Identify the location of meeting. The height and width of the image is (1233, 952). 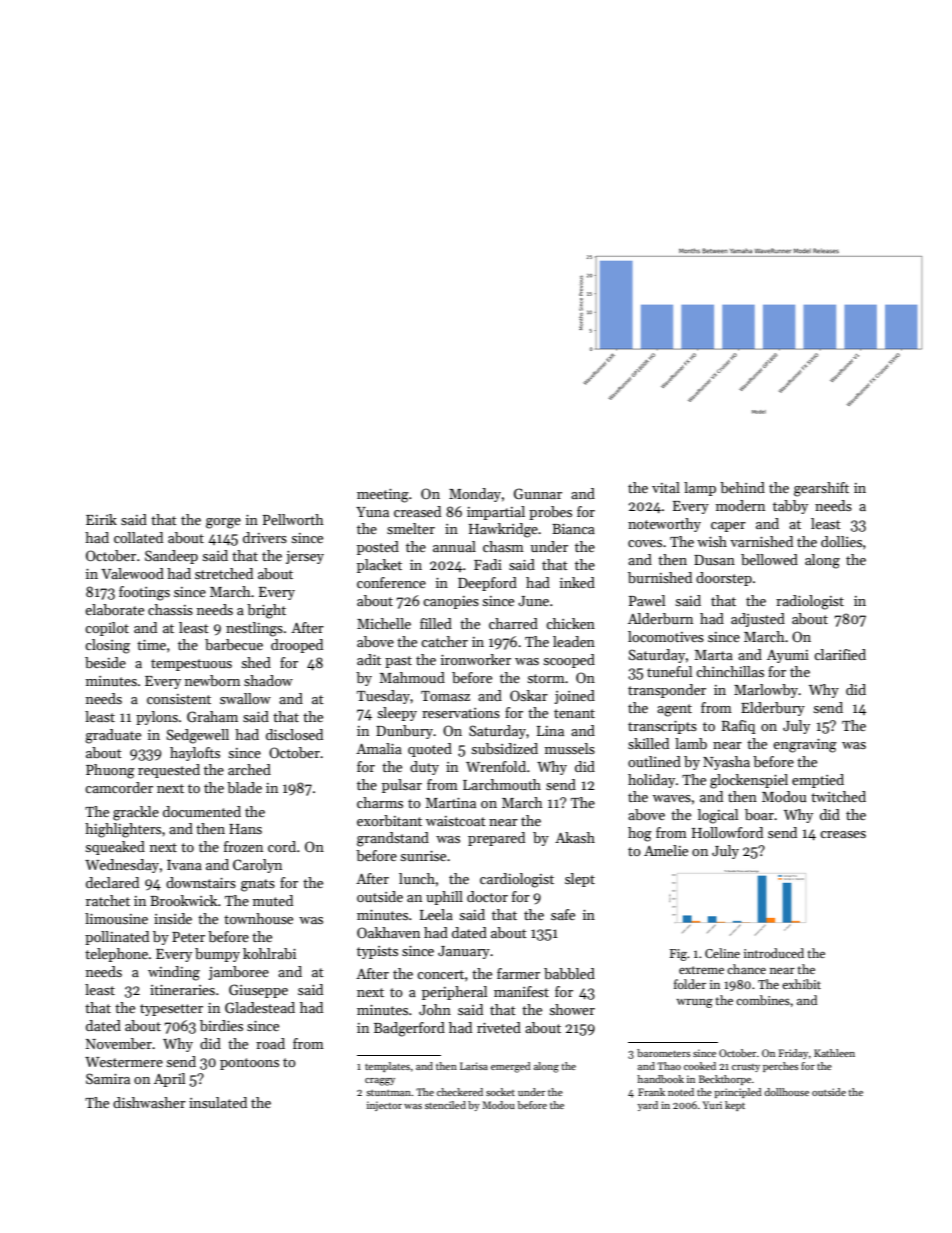
(383, 496).
